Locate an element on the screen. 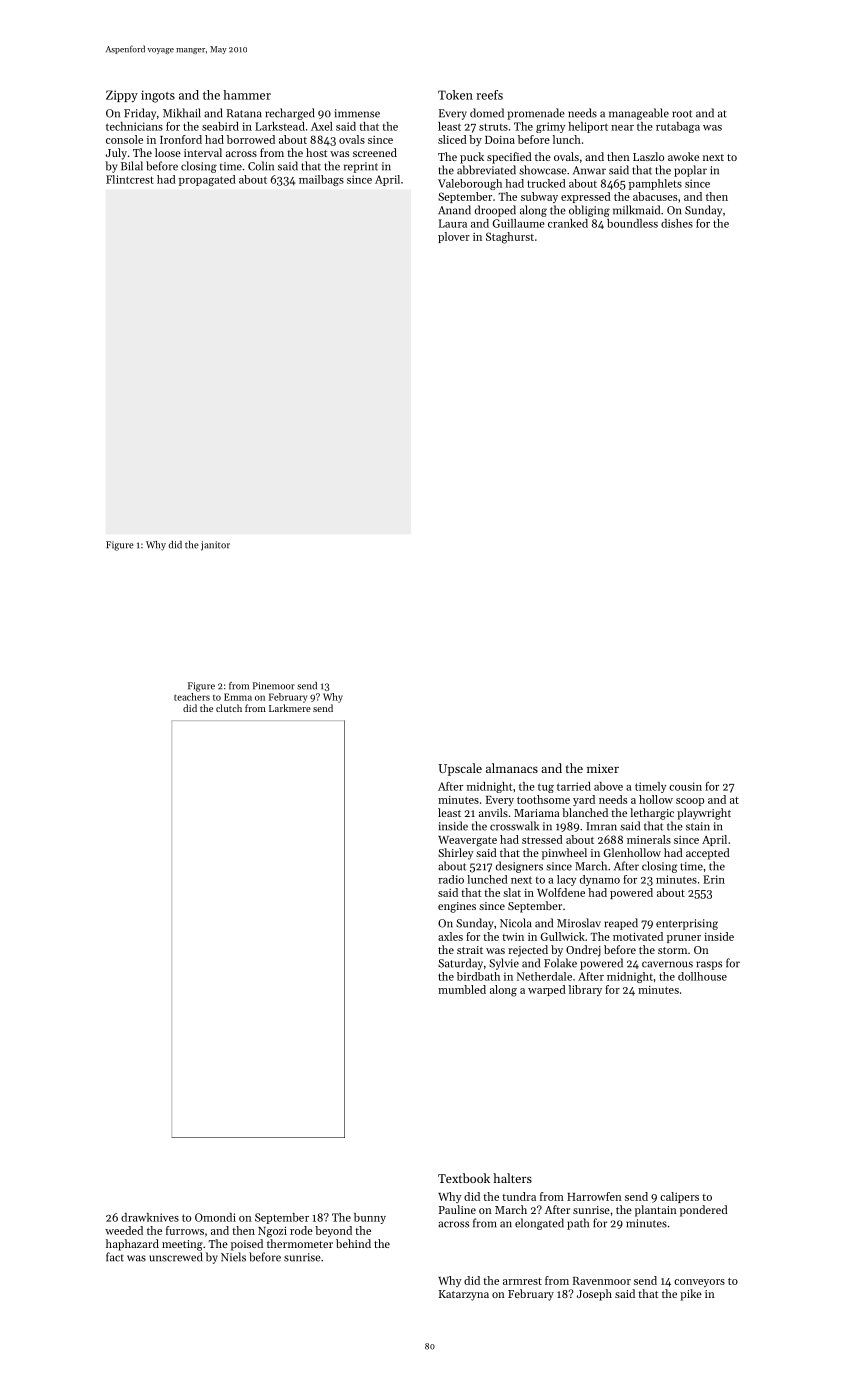 The width and height of the screenshot is (849, 1400). cousin is located at coordinates (685, 786).
